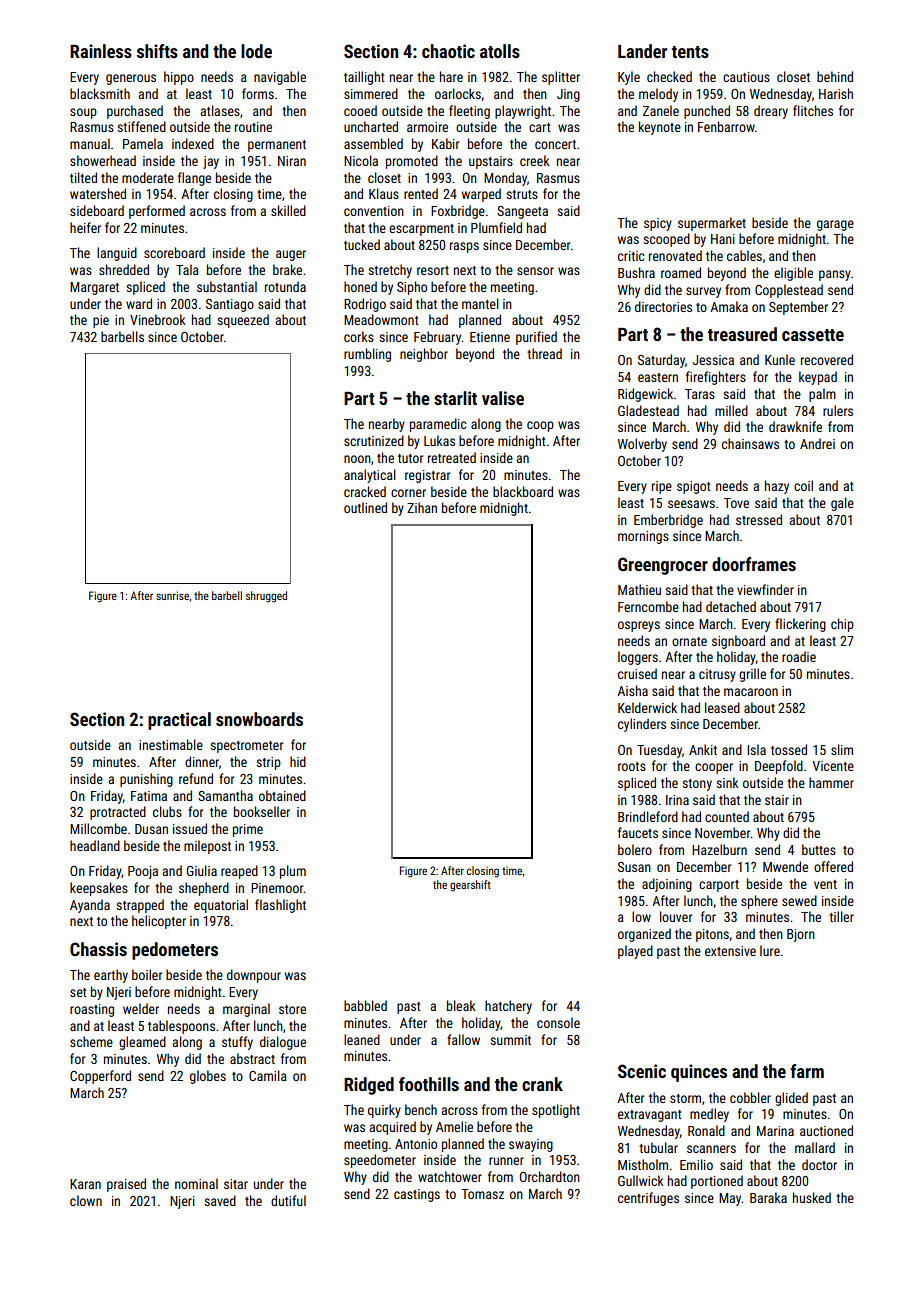 This screenshot has width=924, height=1308. Describe the element at coordinates (175, 951) in the screenshot. I see `pedometers` at that location.
